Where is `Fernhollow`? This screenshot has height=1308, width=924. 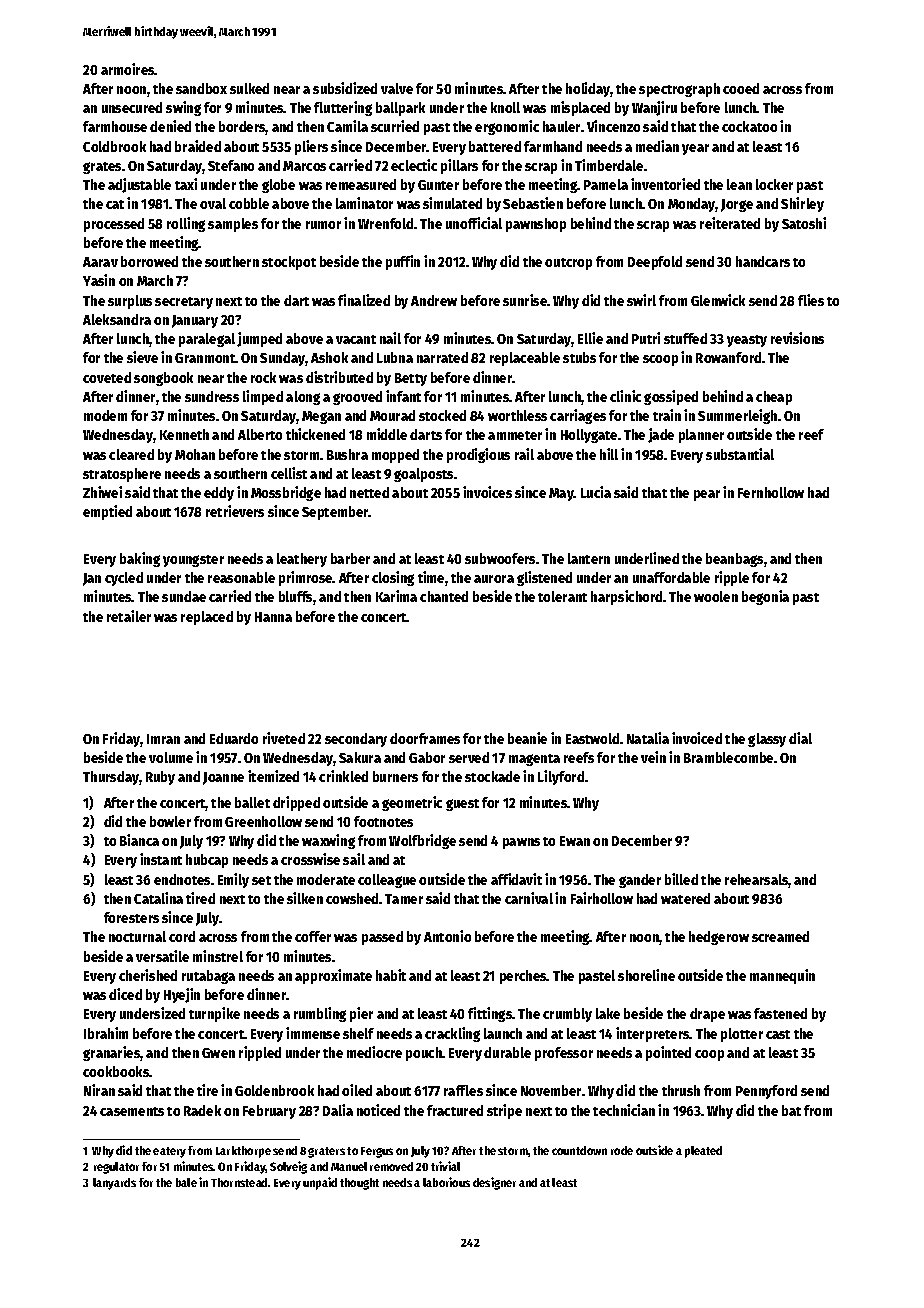
Fernhollow is located at coordinates (771, 492).
